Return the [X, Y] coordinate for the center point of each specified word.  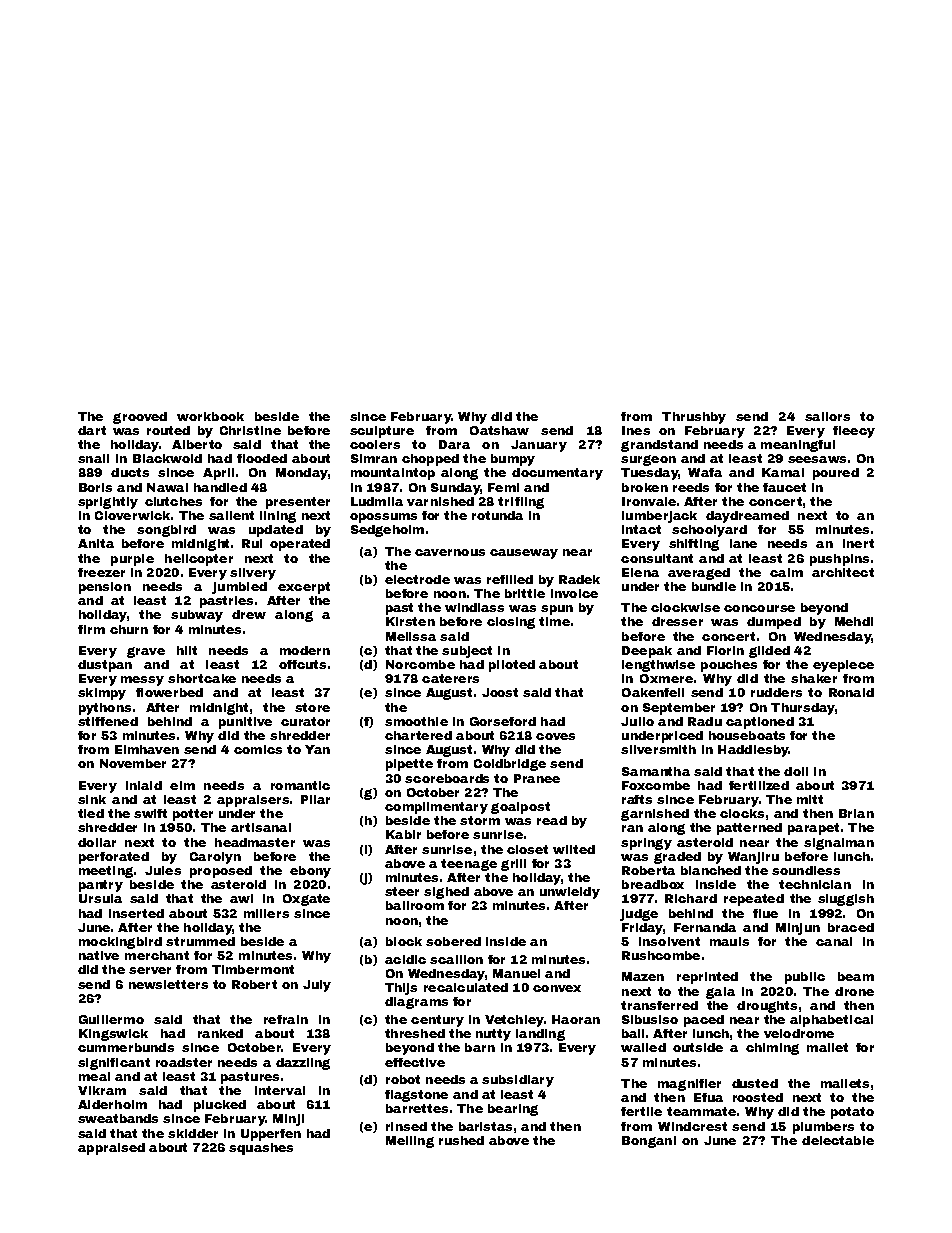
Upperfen [271, 1135]
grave [146, 652]
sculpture [382, 432]
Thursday [803, 709]
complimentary [436, 808]
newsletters [168, 984]
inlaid [144, 785]
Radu [705, 721]
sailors [827, 416]
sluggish [846, 900]
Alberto [197, 444]
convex [557, 988]
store [312, 707]
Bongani [649, 1142]
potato [852, 1113]
